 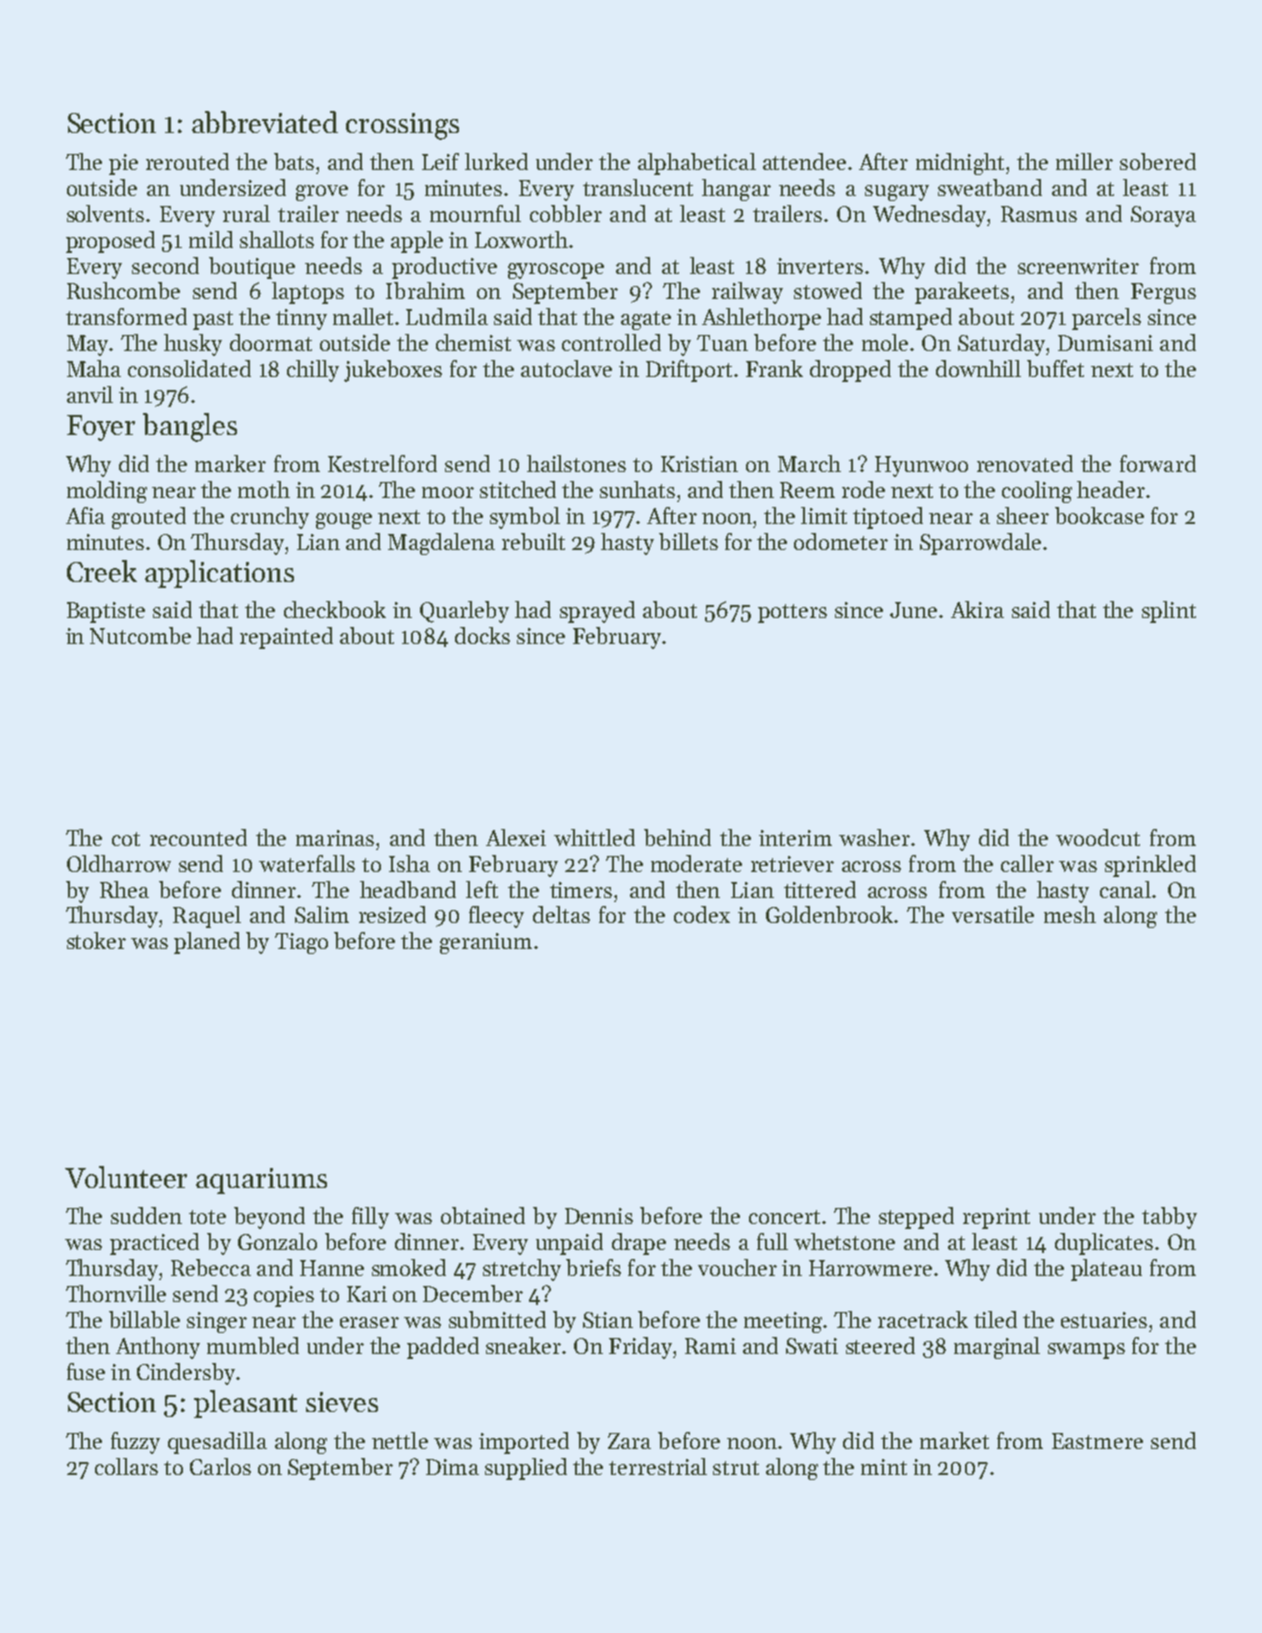 I want to click on sieves, so click(x=342, y=1402).
